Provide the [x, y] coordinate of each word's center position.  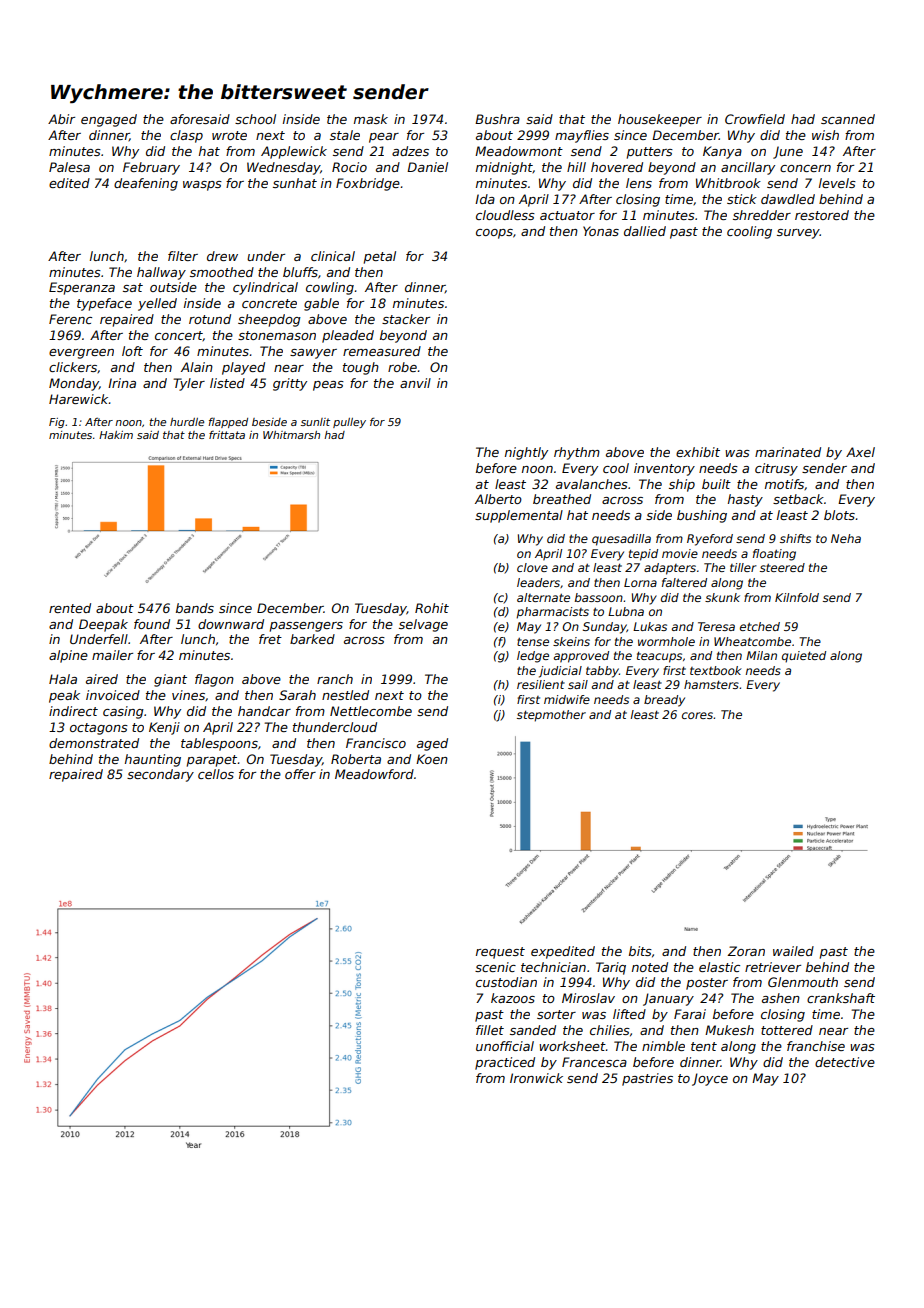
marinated [788, 452]
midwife [567, 699]
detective [845, 1062]
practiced [505, 1063]
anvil [415, 383]
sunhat [295, 183]
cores [697, 715]
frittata [227, 435]
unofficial [505, 1046]
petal [380, 257]
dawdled [788, 199]
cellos [216, 774]
